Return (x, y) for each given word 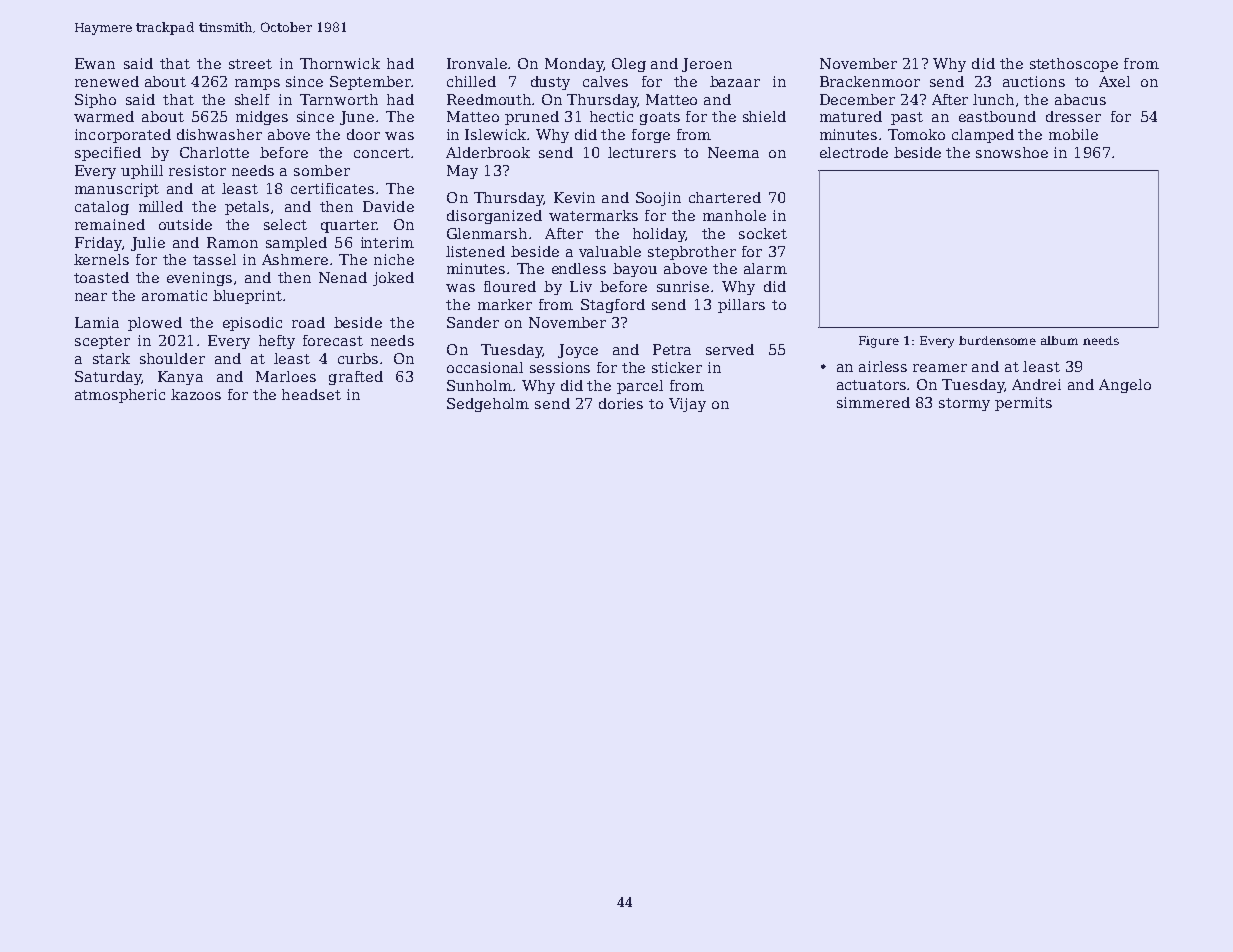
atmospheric (120, 396)
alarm (765, 268)
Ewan (95, 63)
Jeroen (707, 65)
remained (110, 224)
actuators (872, 385)
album (1059, 340)
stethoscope (1074, 65)
